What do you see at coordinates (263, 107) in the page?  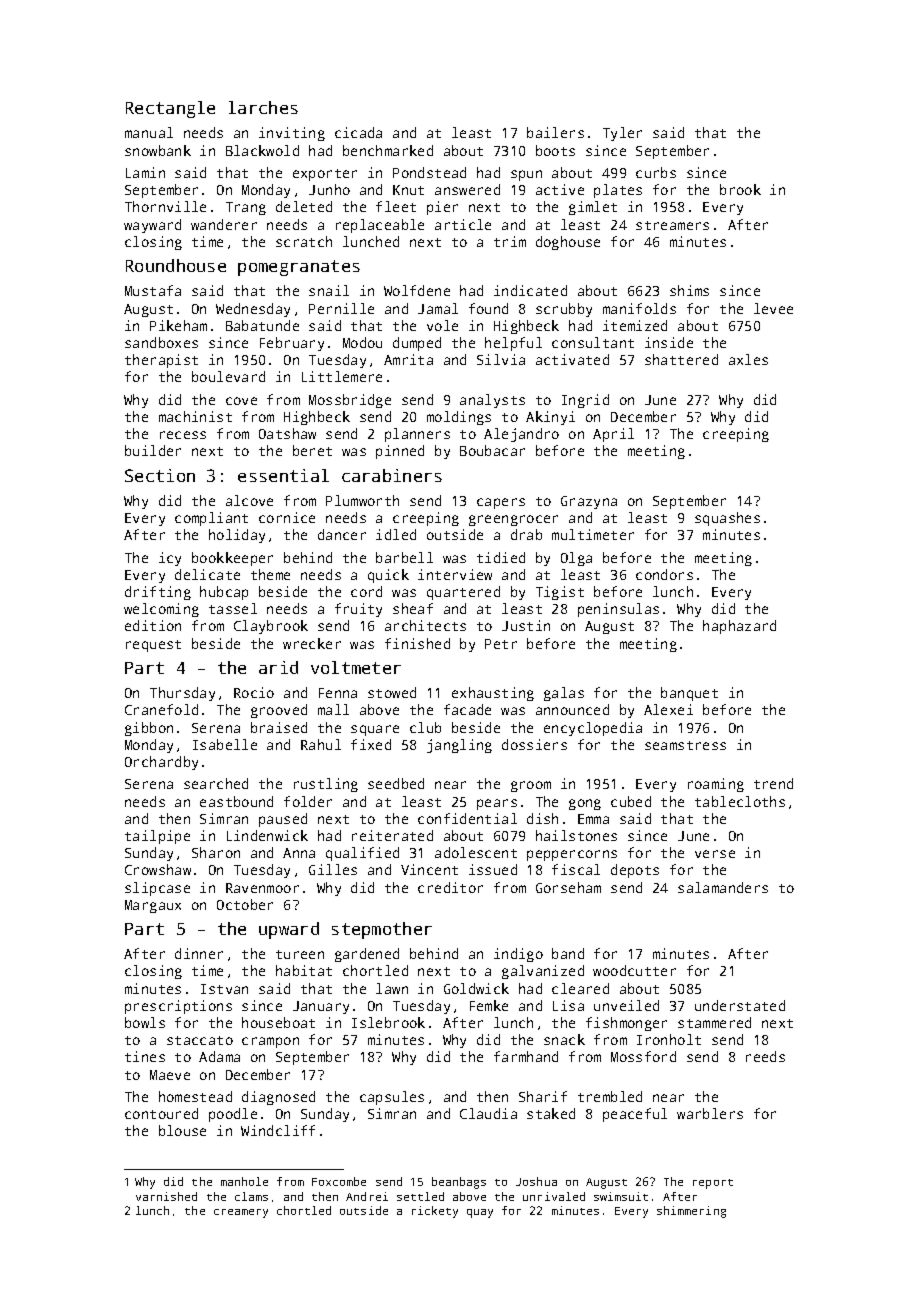 I see `larches` at bounding box center [263, 107].
